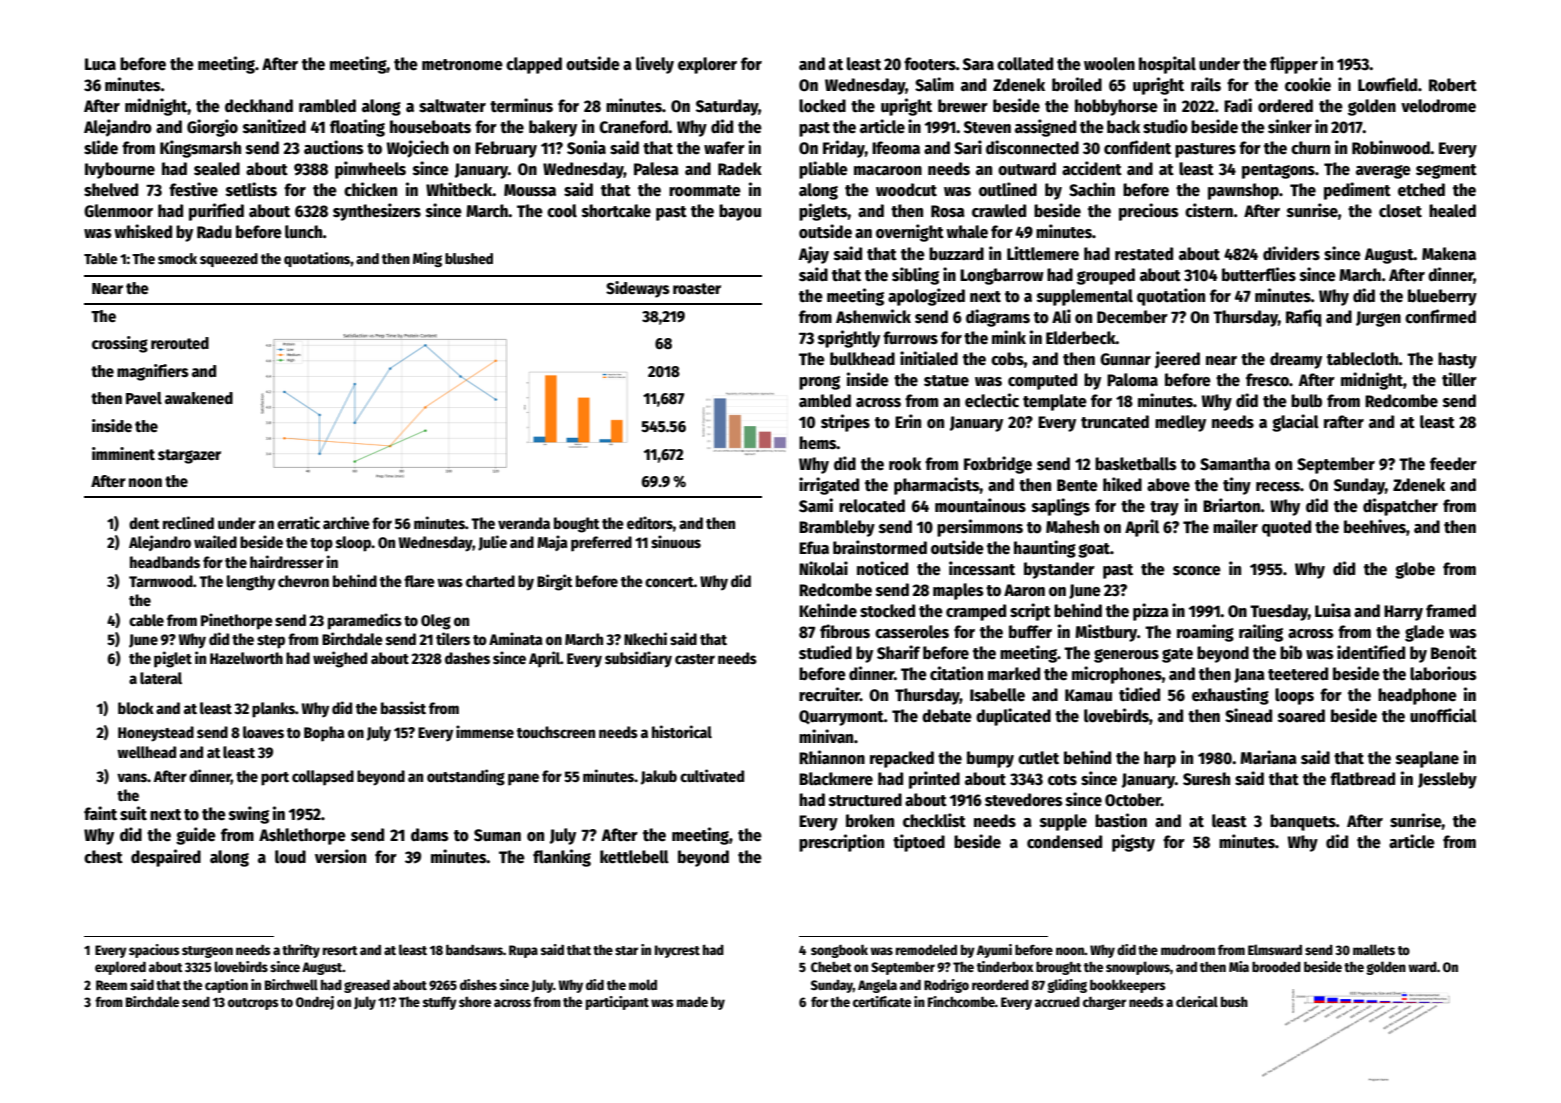  I want to click on shelved, so click(111, 190).
